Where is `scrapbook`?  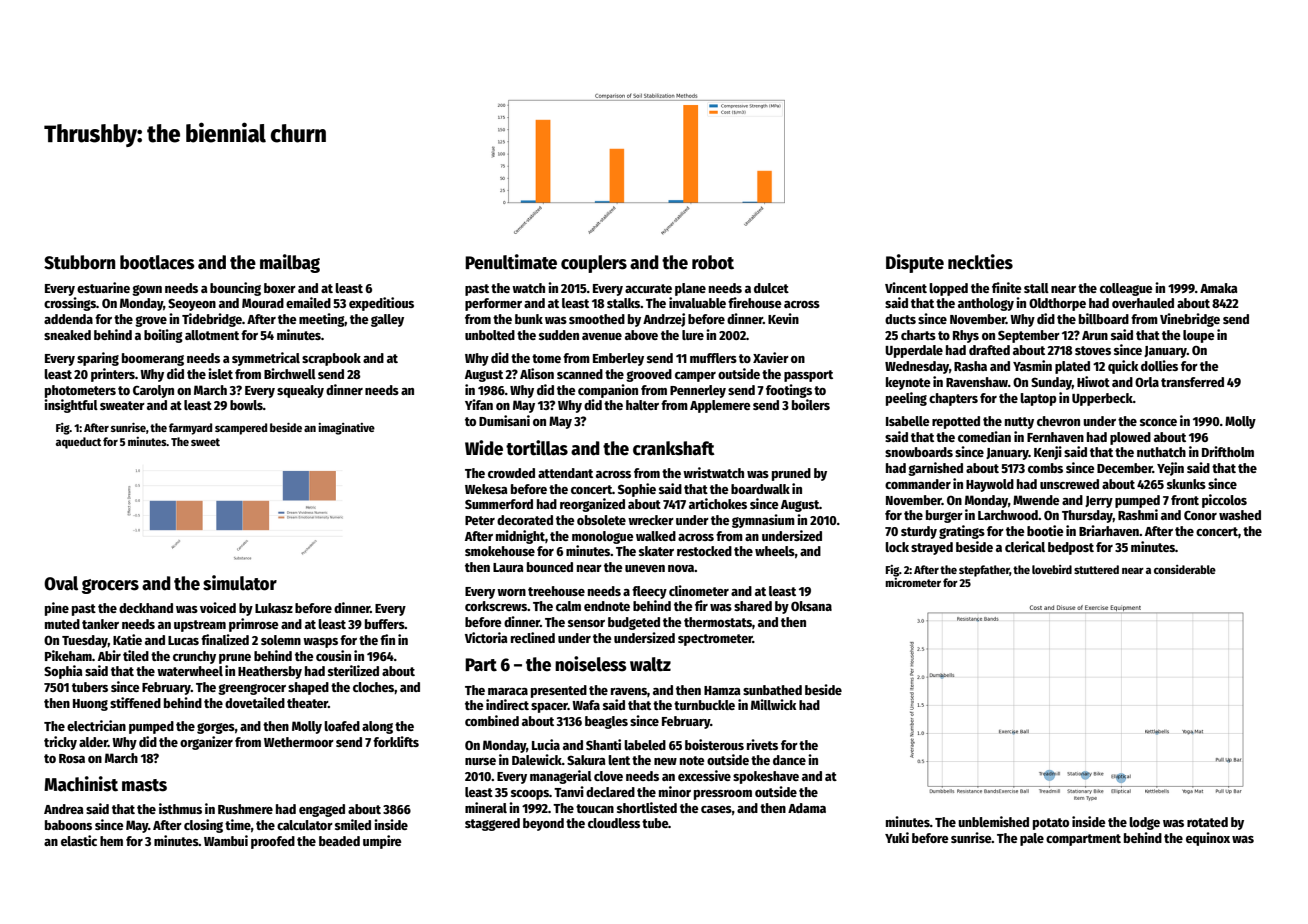 scrapbook is located at coordinates (331, 359).
